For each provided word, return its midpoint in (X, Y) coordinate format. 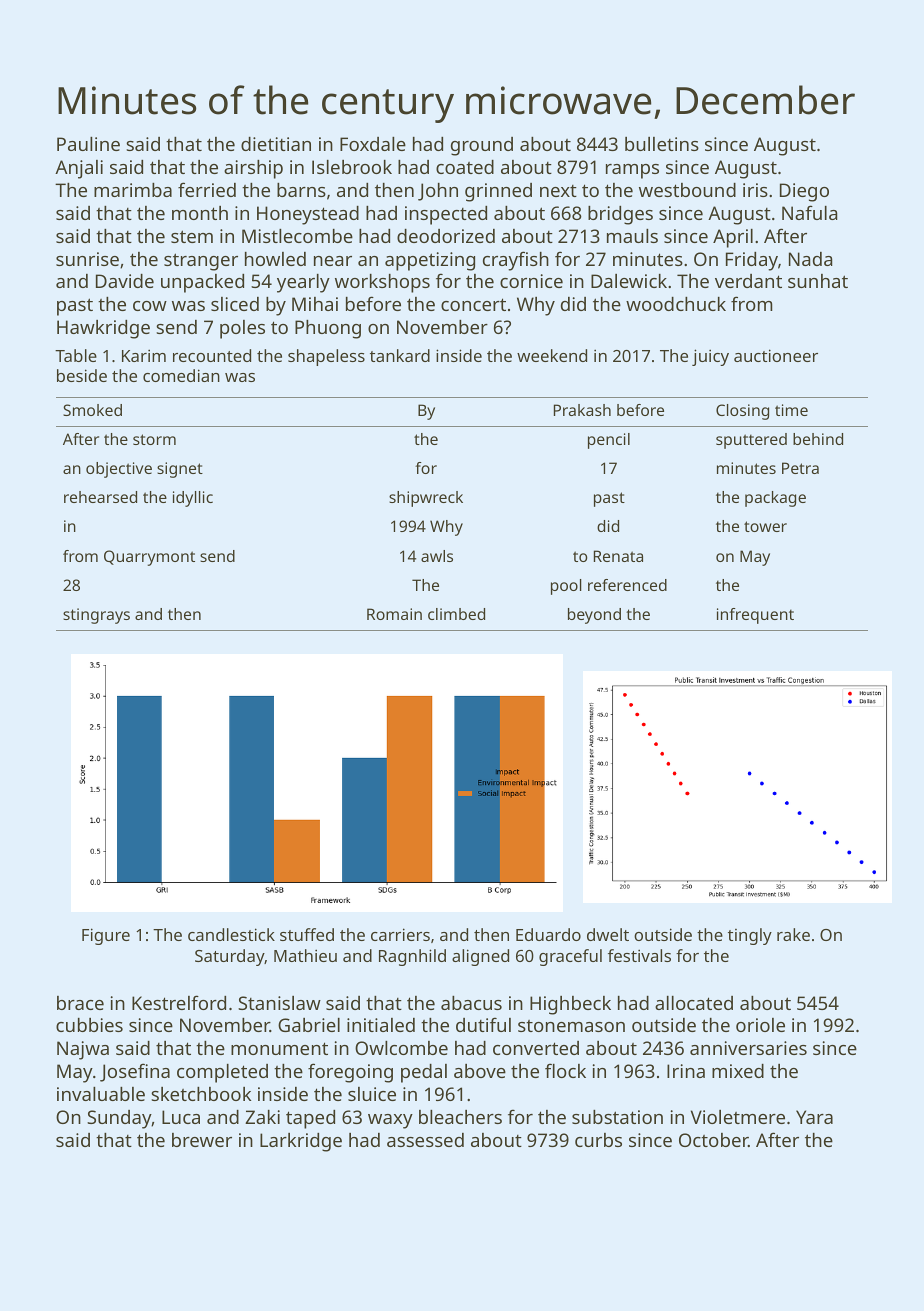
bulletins (662, 144)
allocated (694, 1003)
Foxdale (373, 144)
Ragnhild (412, 957)
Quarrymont (149, 558)
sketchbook (201, 1094)
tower (765, 526)
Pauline (88, 144)
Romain (394, 614)
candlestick (231, 934)
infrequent (755, 616)
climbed (456, 614)
